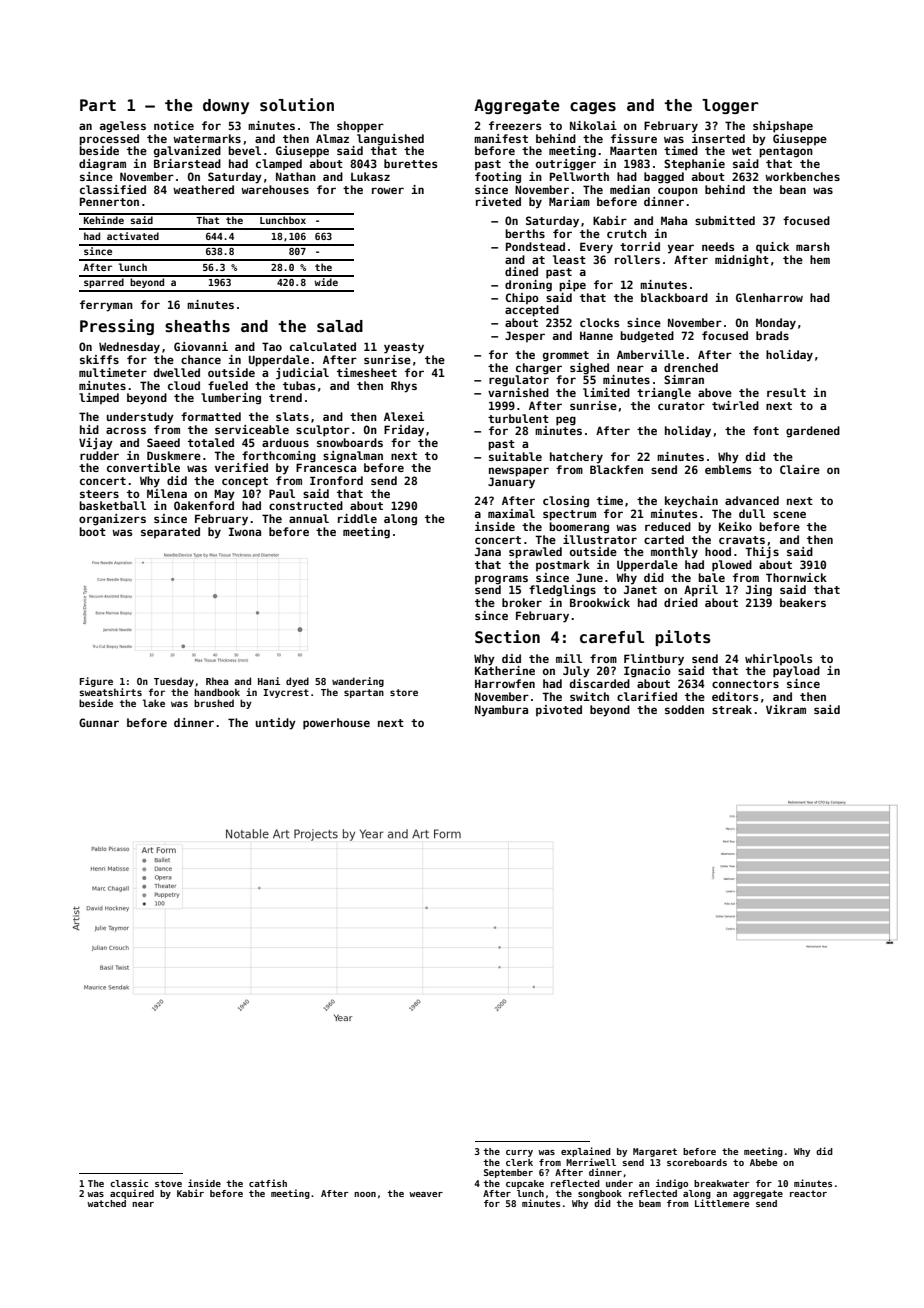  I want to click on Section, so click(507, 637).
